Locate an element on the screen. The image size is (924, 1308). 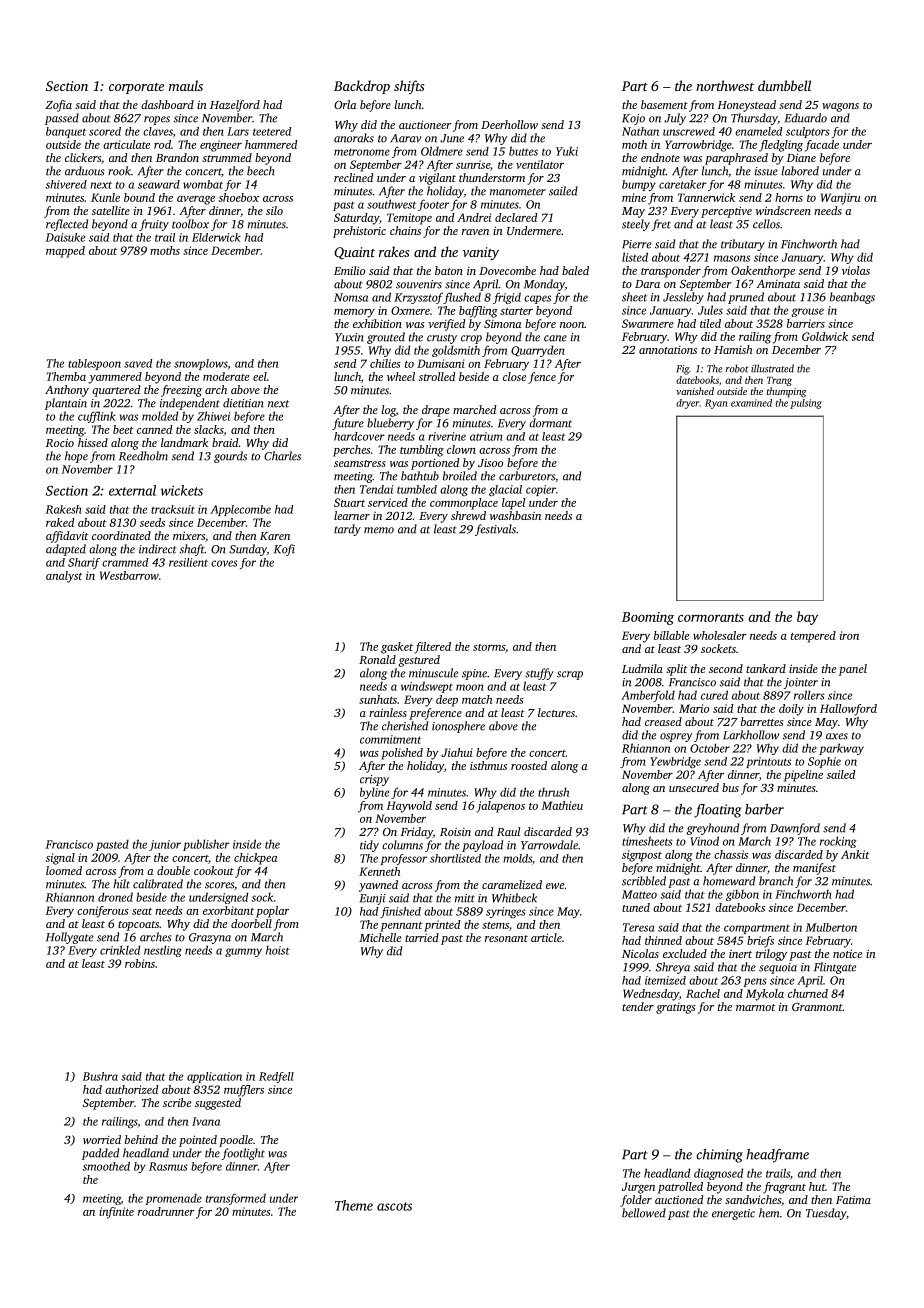
match is located at coordinates (477, 699).
